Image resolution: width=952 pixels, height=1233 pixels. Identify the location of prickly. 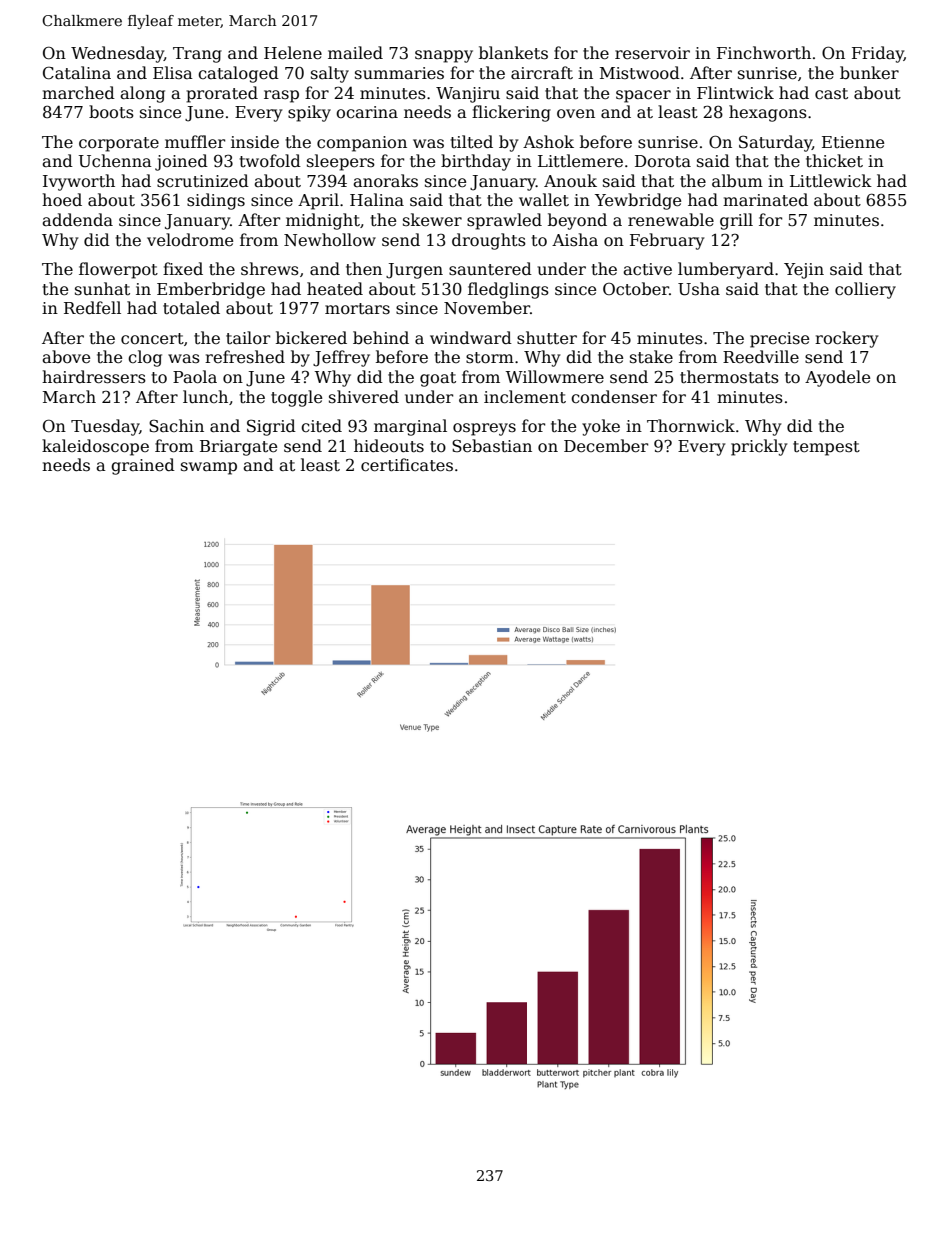
(759, 447).
